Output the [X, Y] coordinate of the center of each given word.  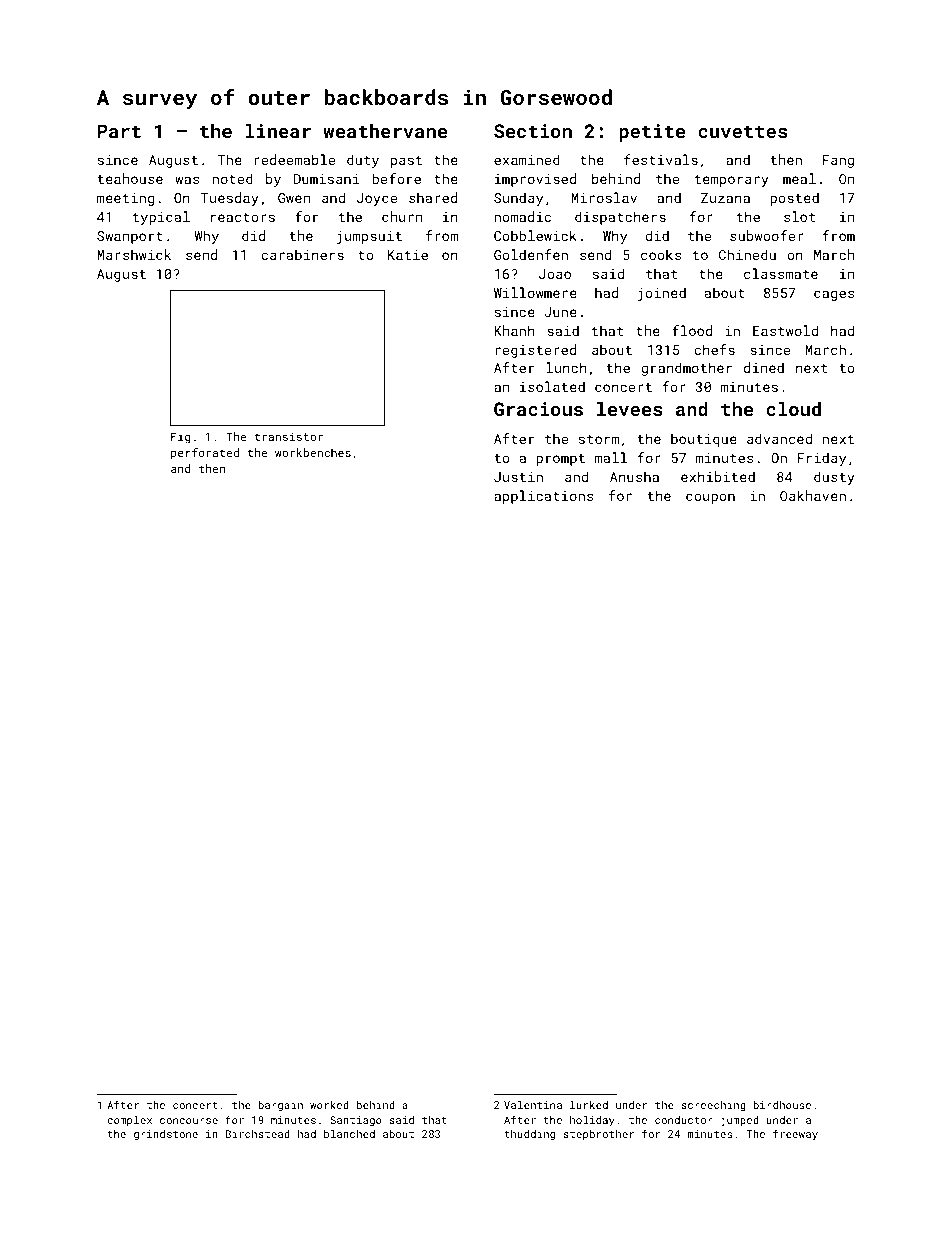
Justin [518, 477]
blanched [349, 1134]
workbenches [313, 452]
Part [119, 131]
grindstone [166, 1135]
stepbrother [599, 1135]
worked [329, 1105]
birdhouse [782, 1105]
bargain [280, 1106]
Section [533, 131]
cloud [793, 409]
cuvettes [742, 131]
